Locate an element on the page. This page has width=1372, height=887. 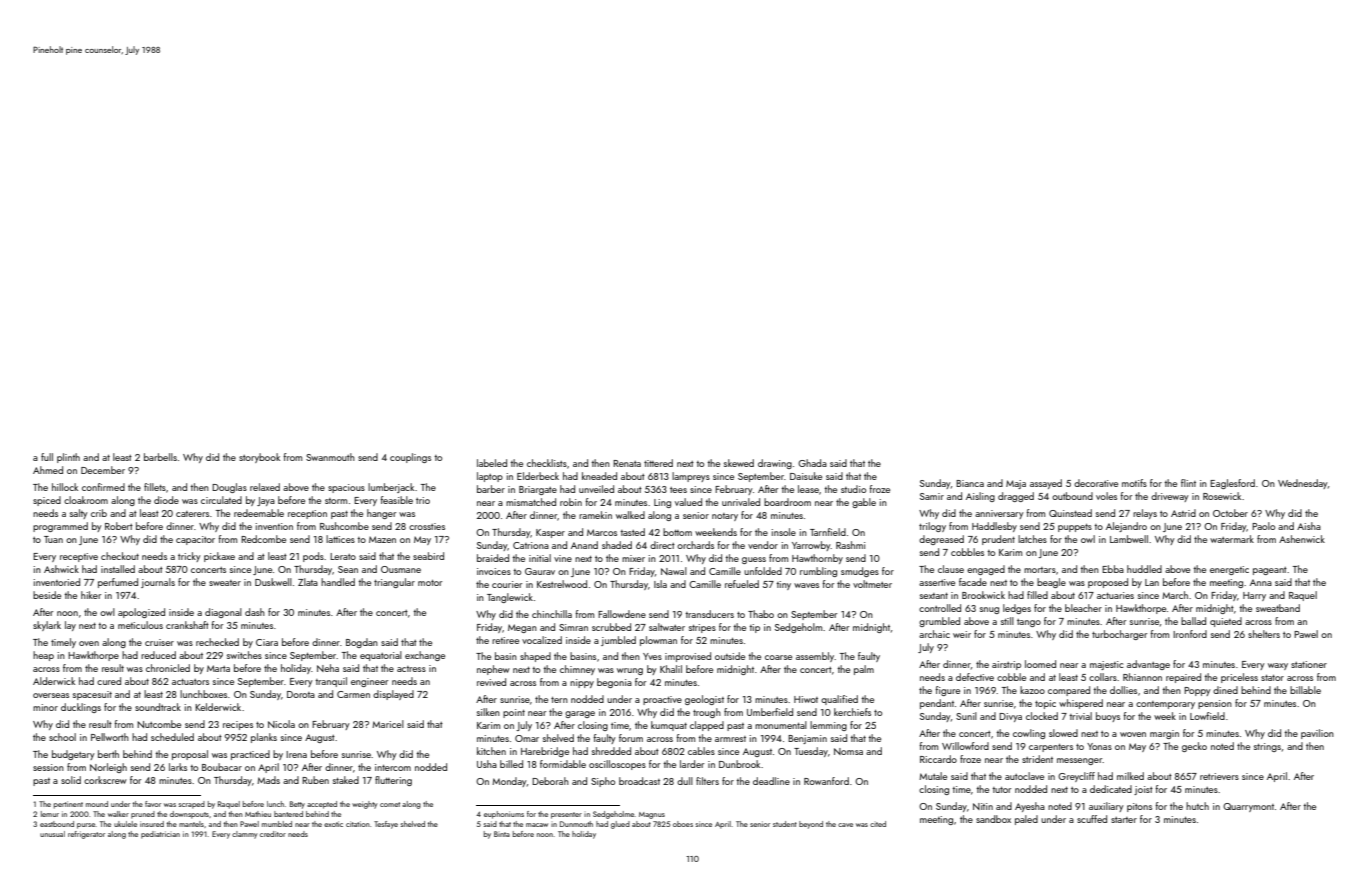
budgetary is located at coordinates (73, 755).
